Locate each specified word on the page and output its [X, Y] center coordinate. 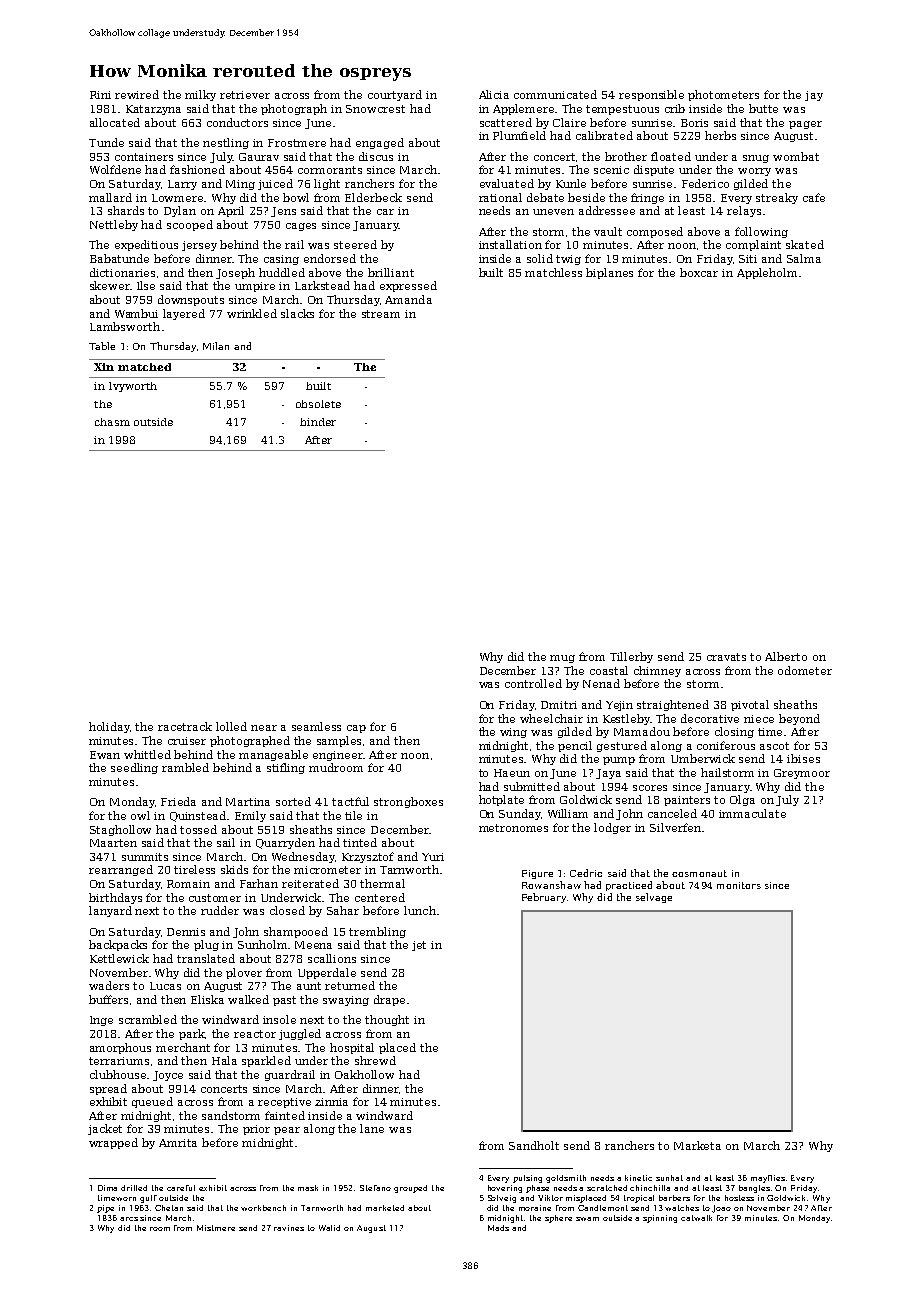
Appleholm [767, 273]
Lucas [165, 986]
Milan [216, 346]
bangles [754, 1189]
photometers [723, 95]
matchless [553, 272]
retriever [245, 95]
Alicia [494, 94]
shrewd [375, 1060]
